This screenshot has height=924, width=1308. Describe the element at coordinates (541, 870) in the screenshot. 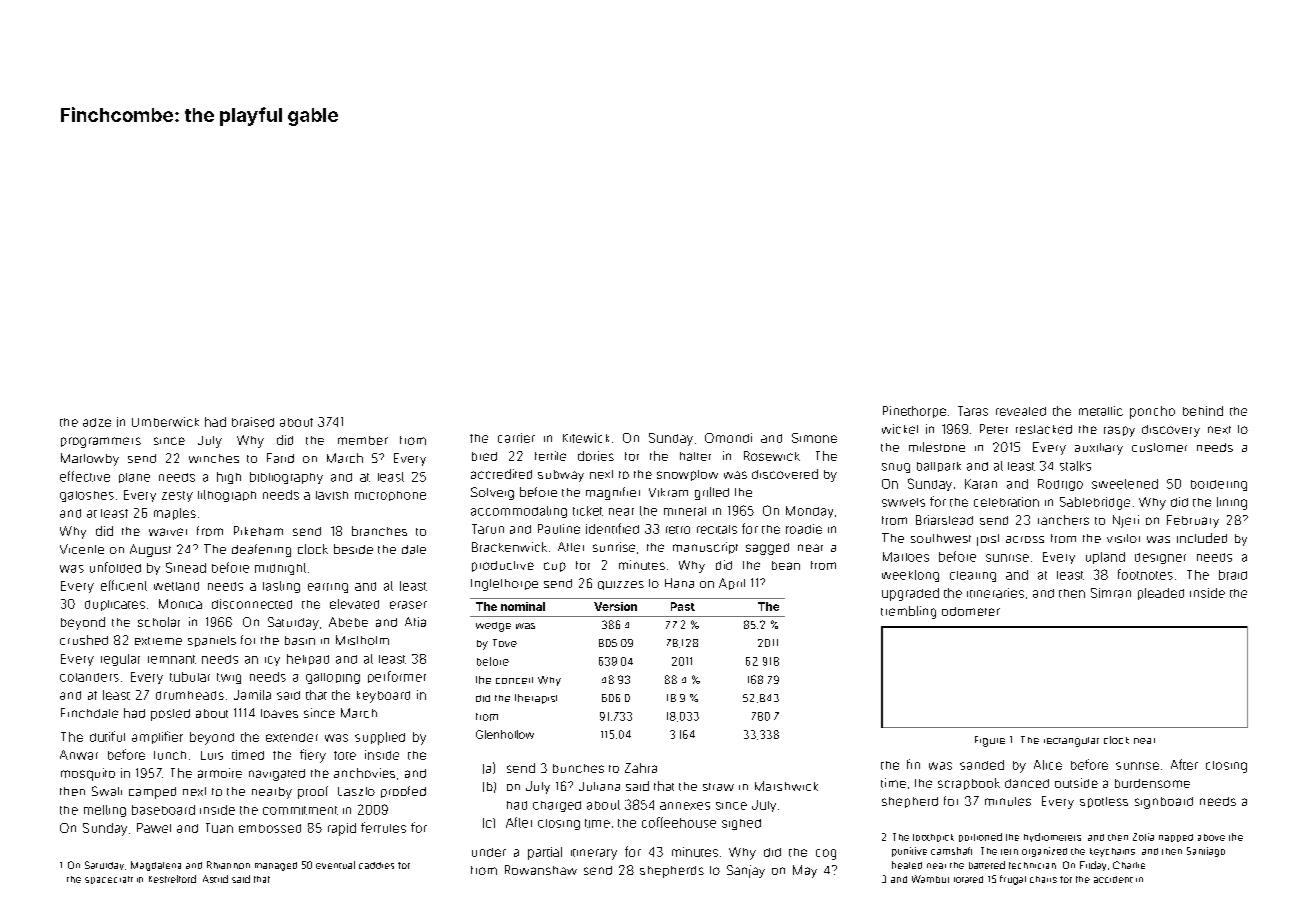

I see `Rowanshaw` at that location.
